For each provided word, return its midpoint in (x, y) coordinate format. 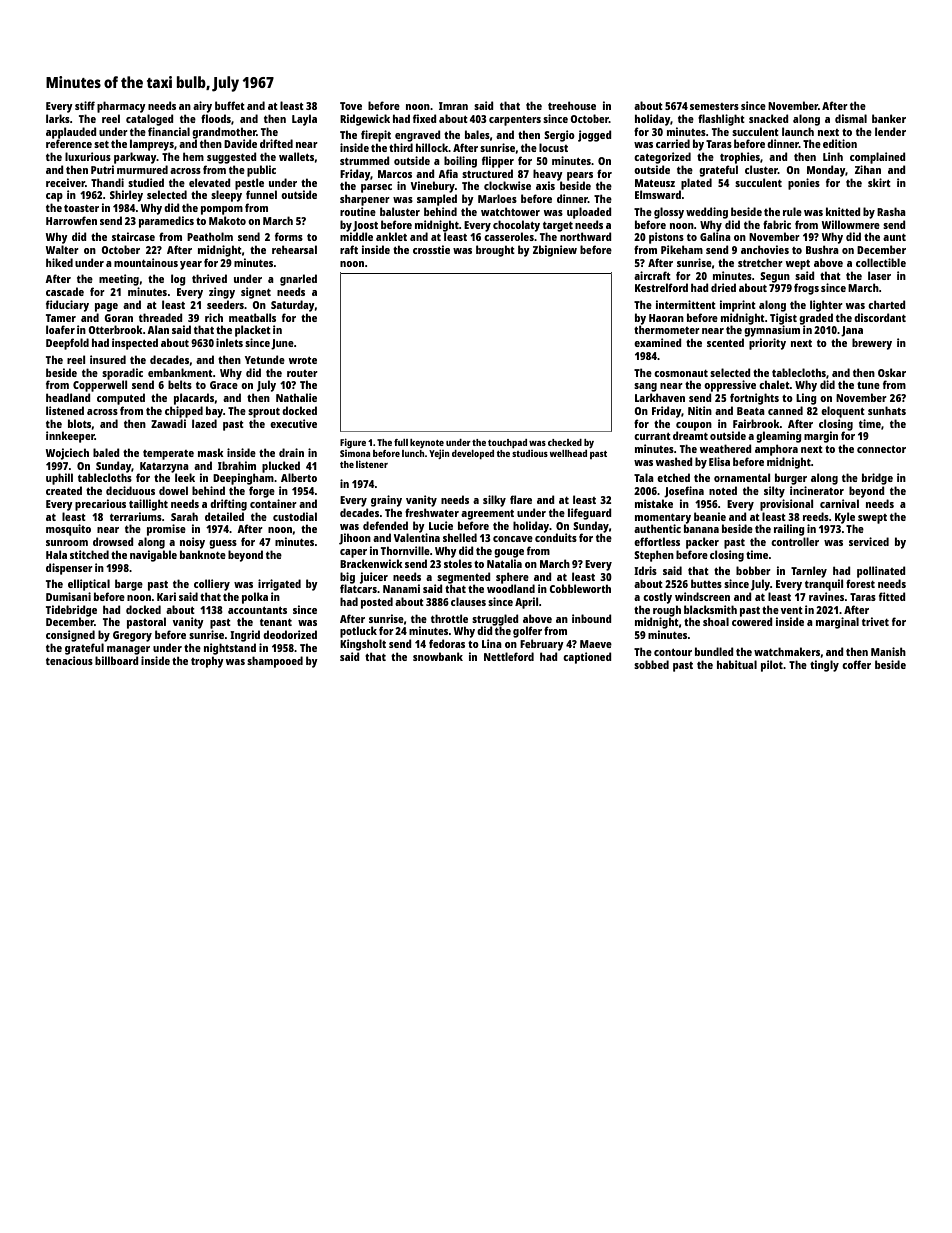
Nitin (700, 410)
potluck (358, 632)
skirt (879, 182)
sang (645, 387)
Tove (351, 106)
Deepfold (67, 344)
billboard (117, 660)
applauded (71, 133)
